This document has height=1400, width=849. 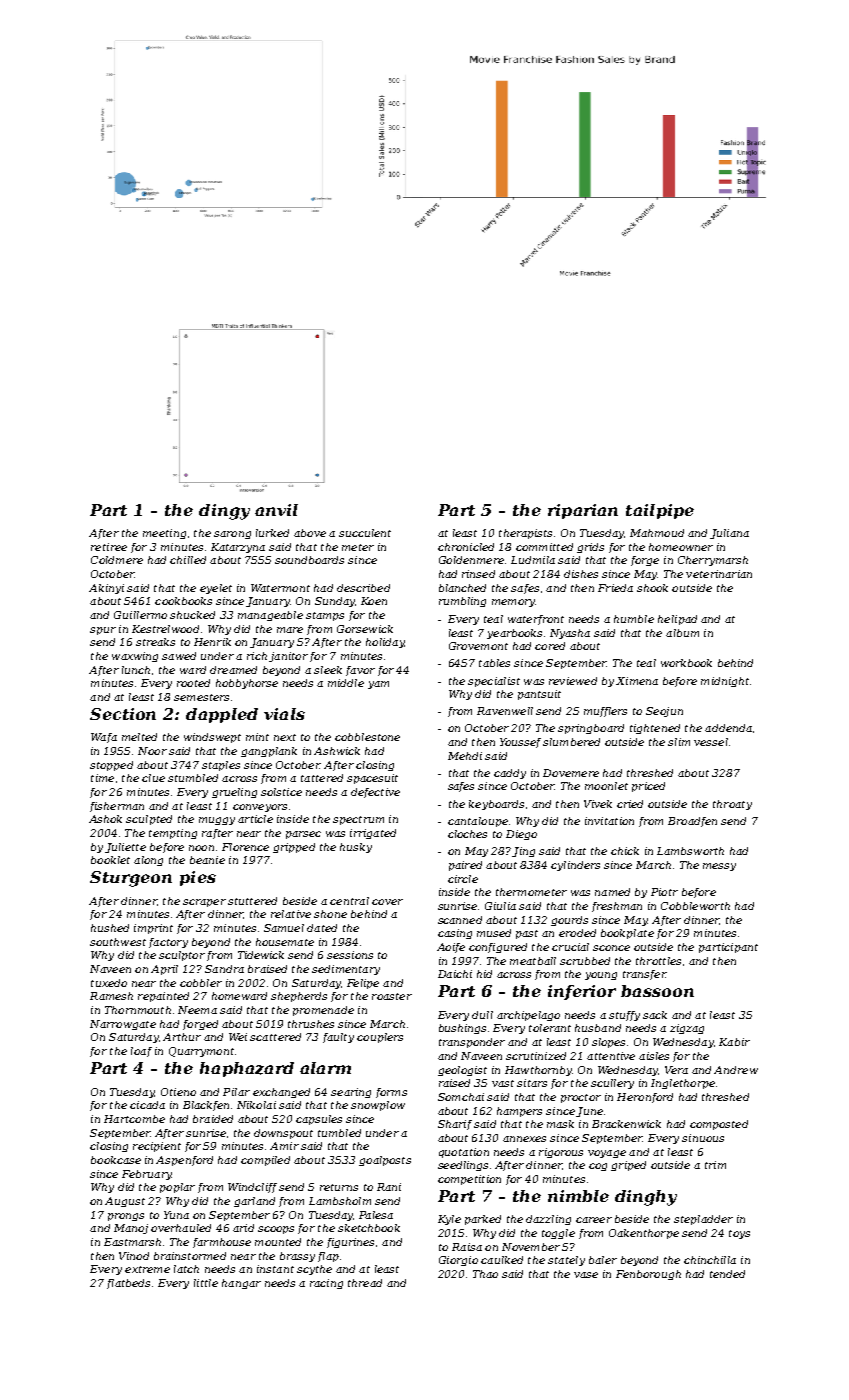 I want to click on throaty, so click(x=732, y=805).
